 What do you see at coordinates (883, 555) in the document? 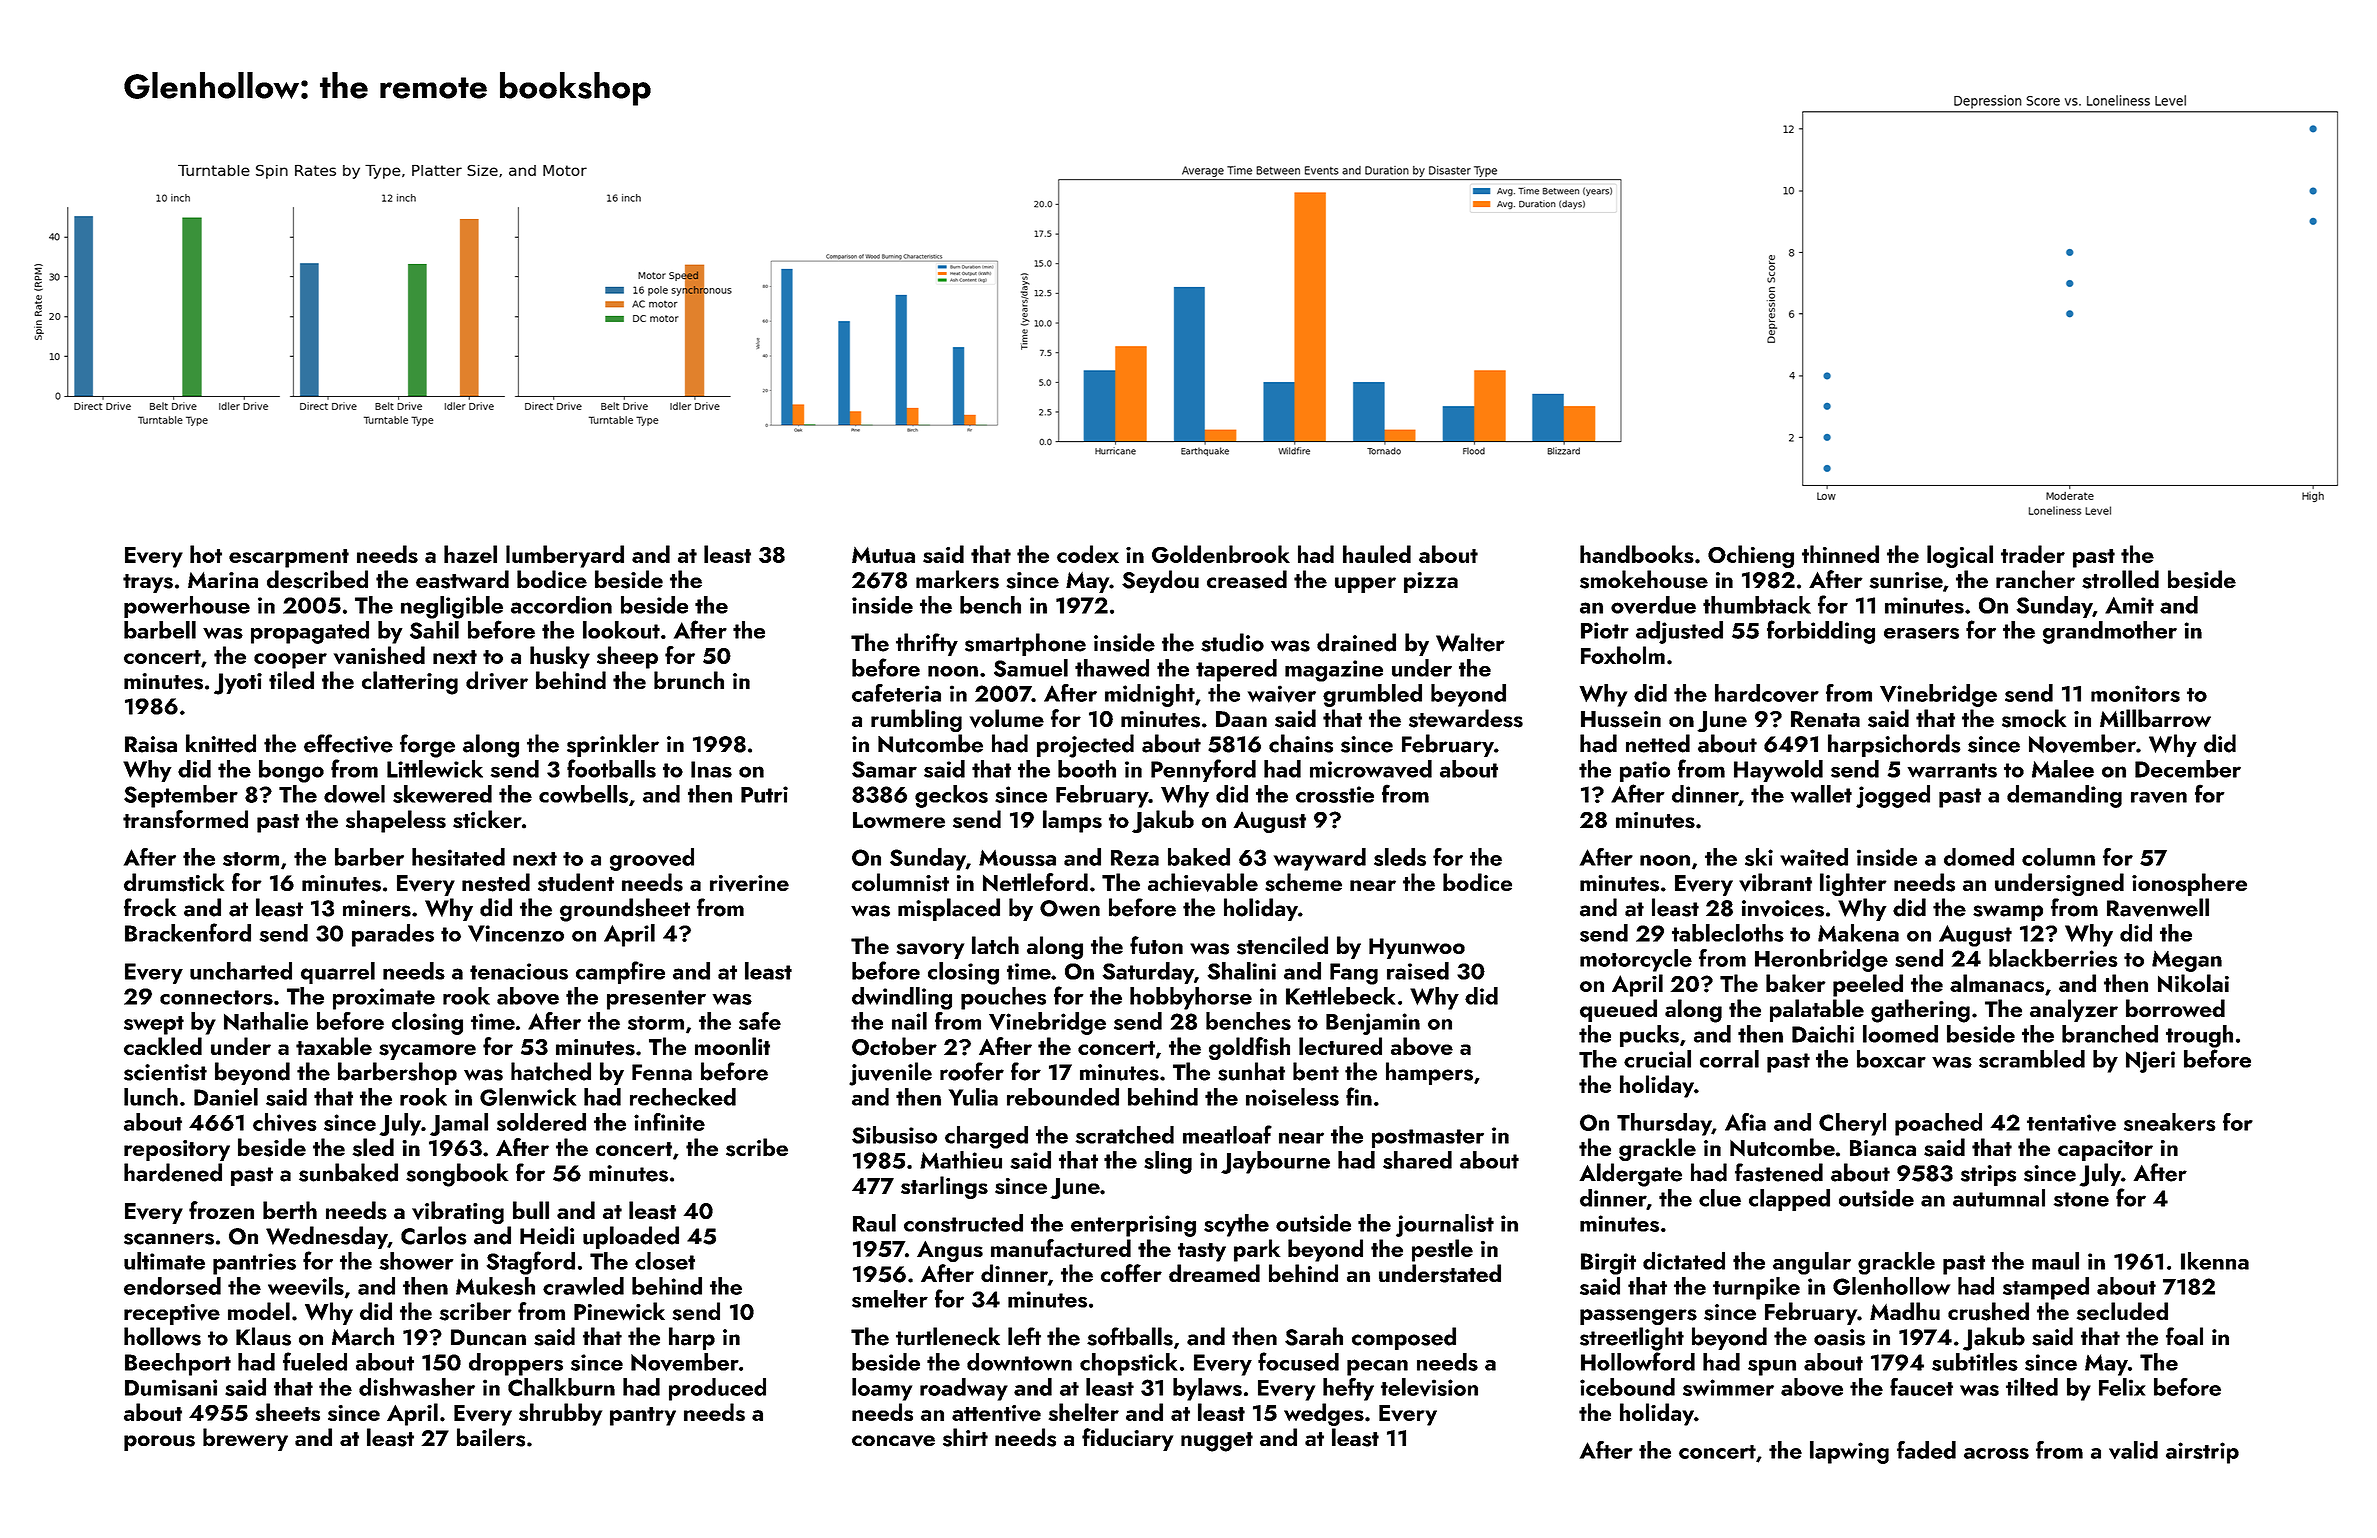
I see `Mutua` at bounding box center [883, 555].
